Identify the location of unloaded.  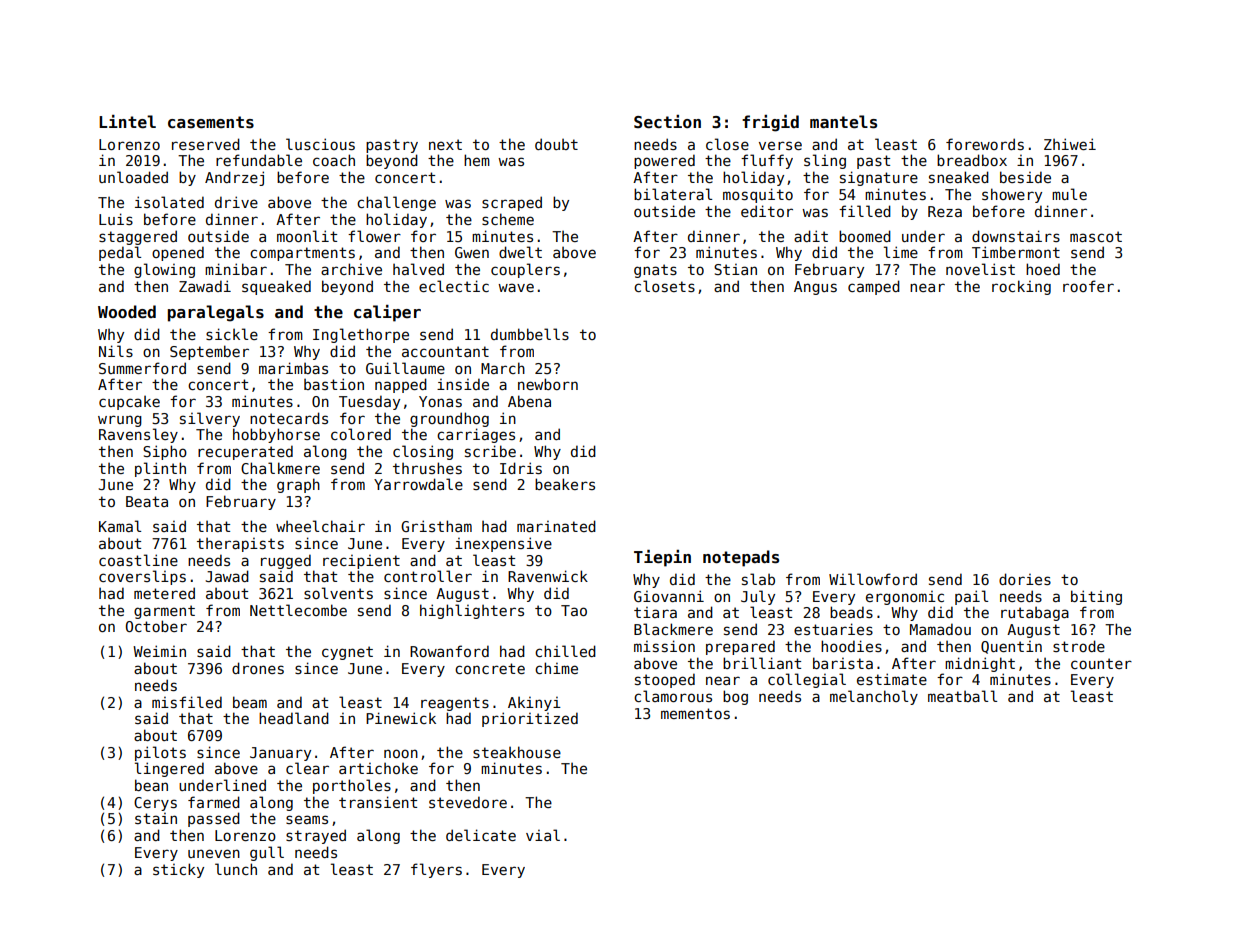
(133, 177).
